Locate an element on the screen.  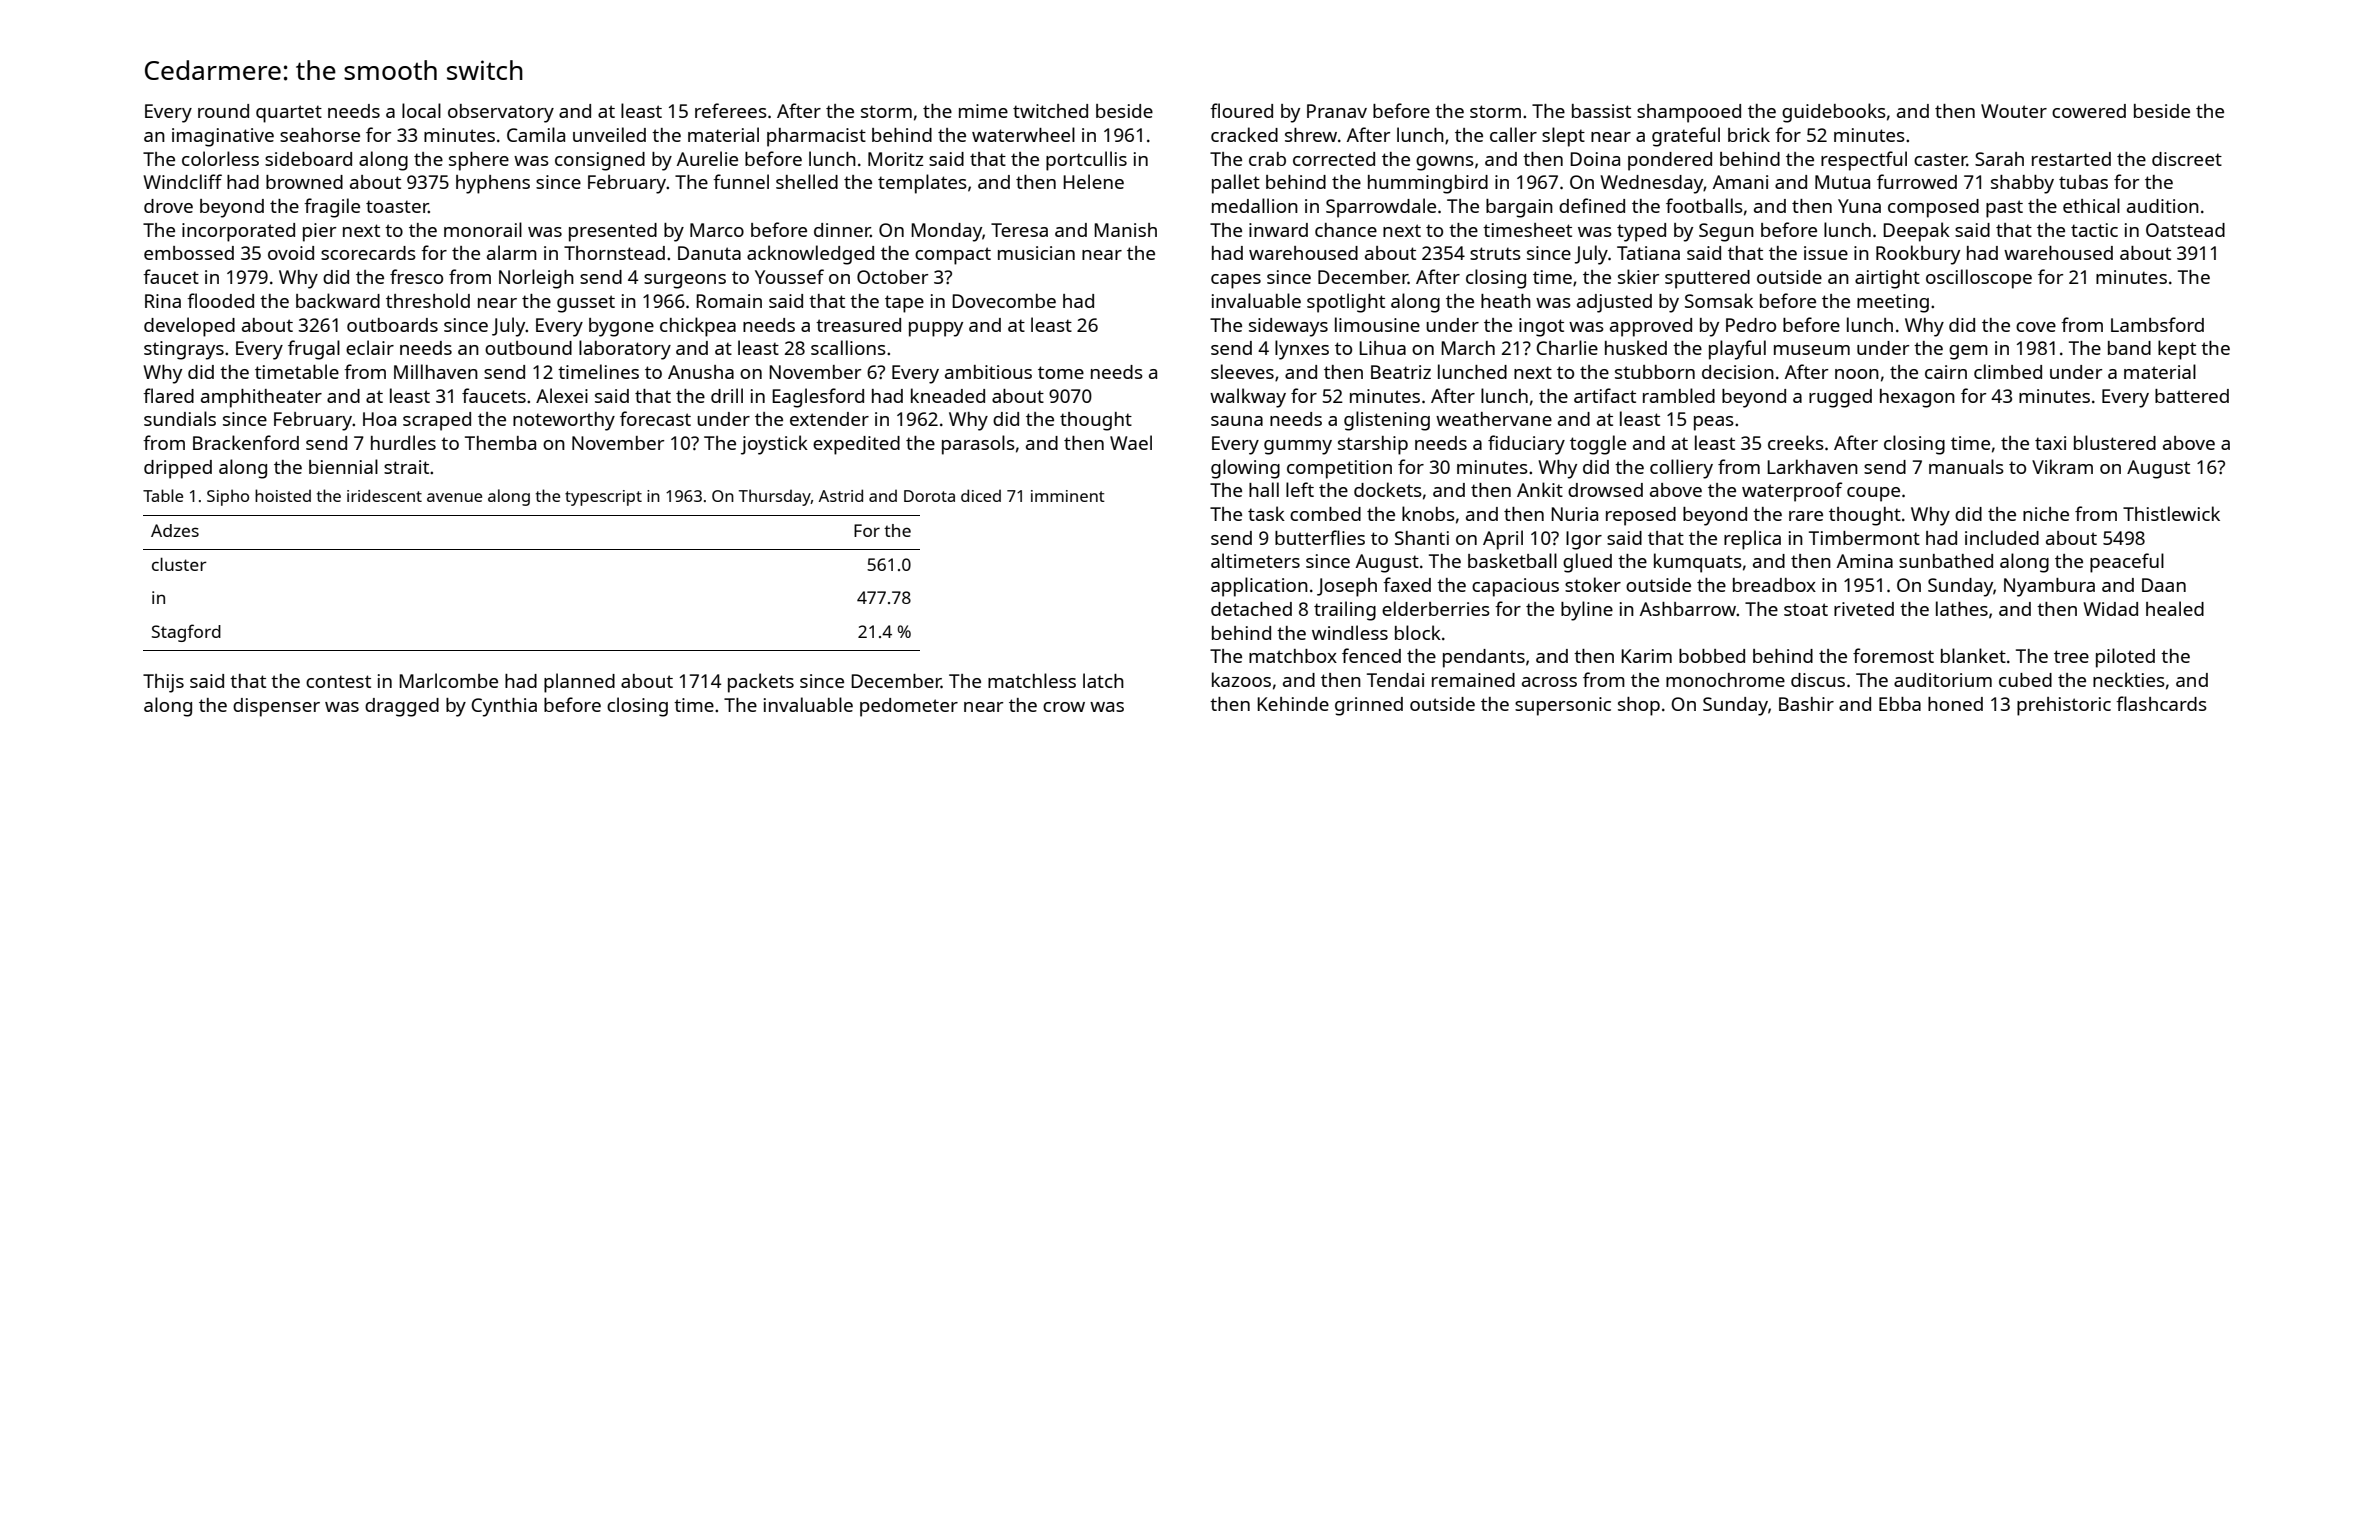
dripped is located at coordinates (178, 469).
